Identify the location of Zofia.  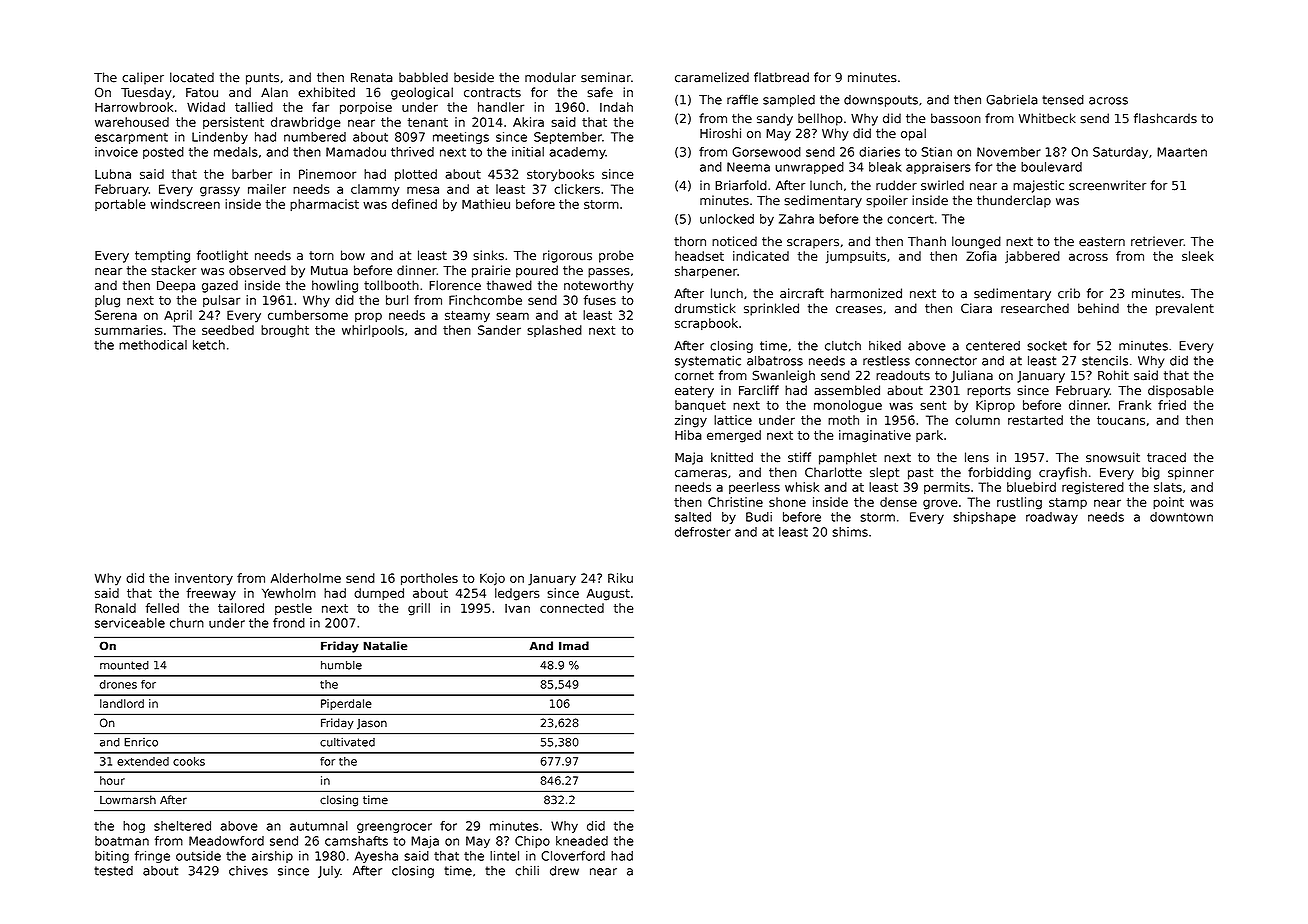
(981, 256).
